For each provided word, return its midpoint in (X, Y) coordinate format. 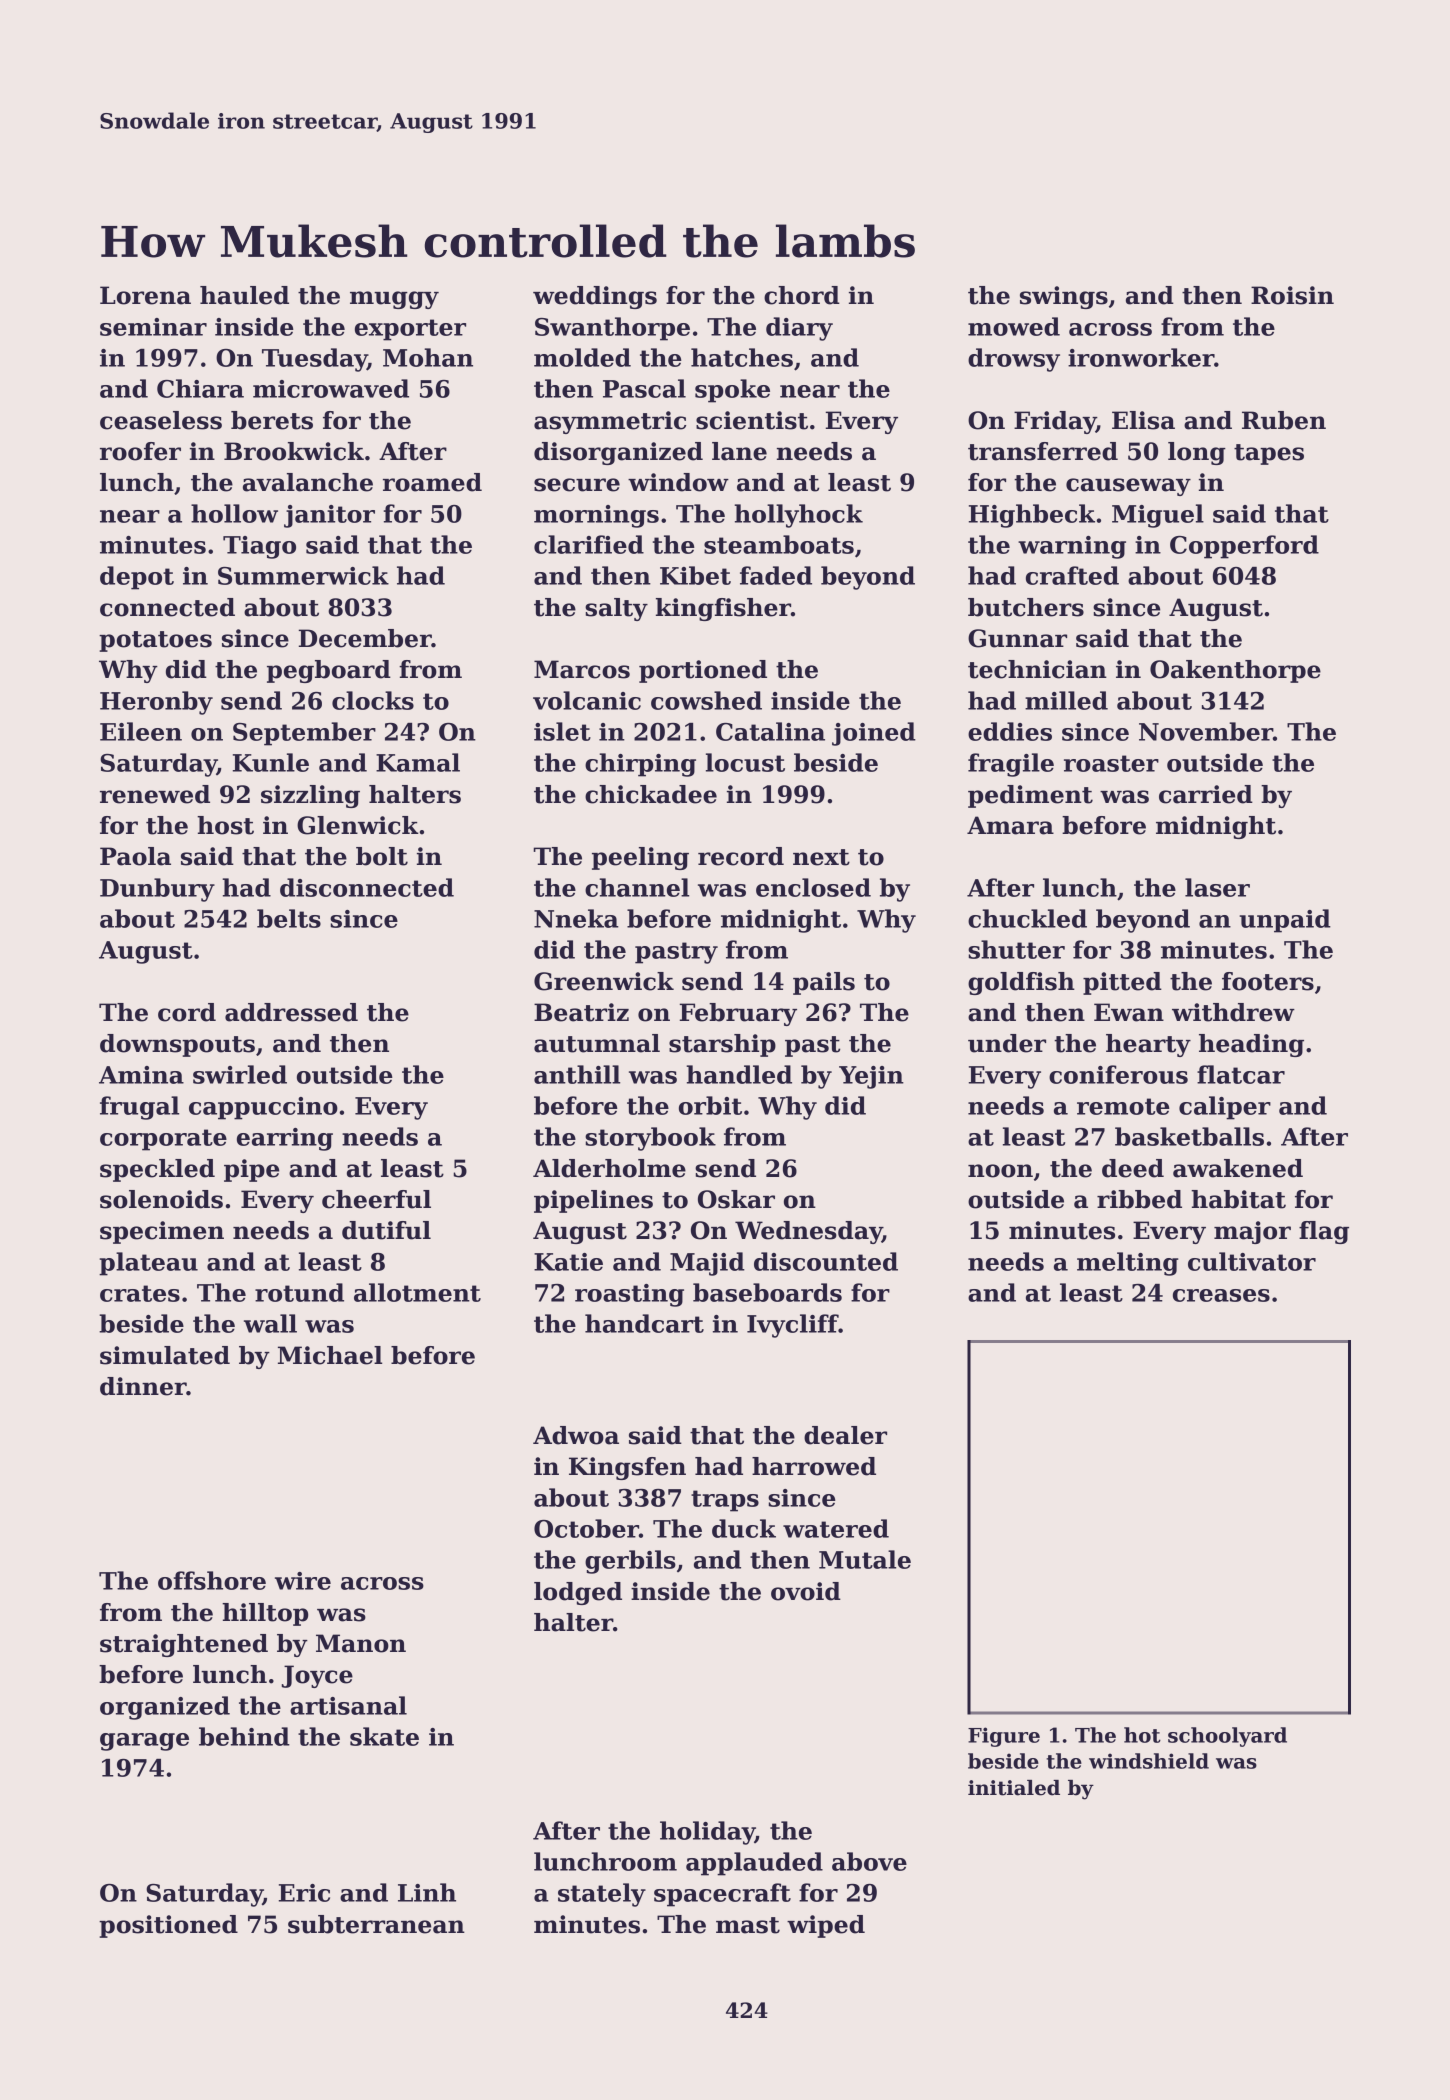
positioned (168, 1926)
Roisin (1292, 295)
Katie (568, 1262)
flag (1324, 1232)
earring (285, 1139)
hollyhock (798, 516)
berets (272, 420)
